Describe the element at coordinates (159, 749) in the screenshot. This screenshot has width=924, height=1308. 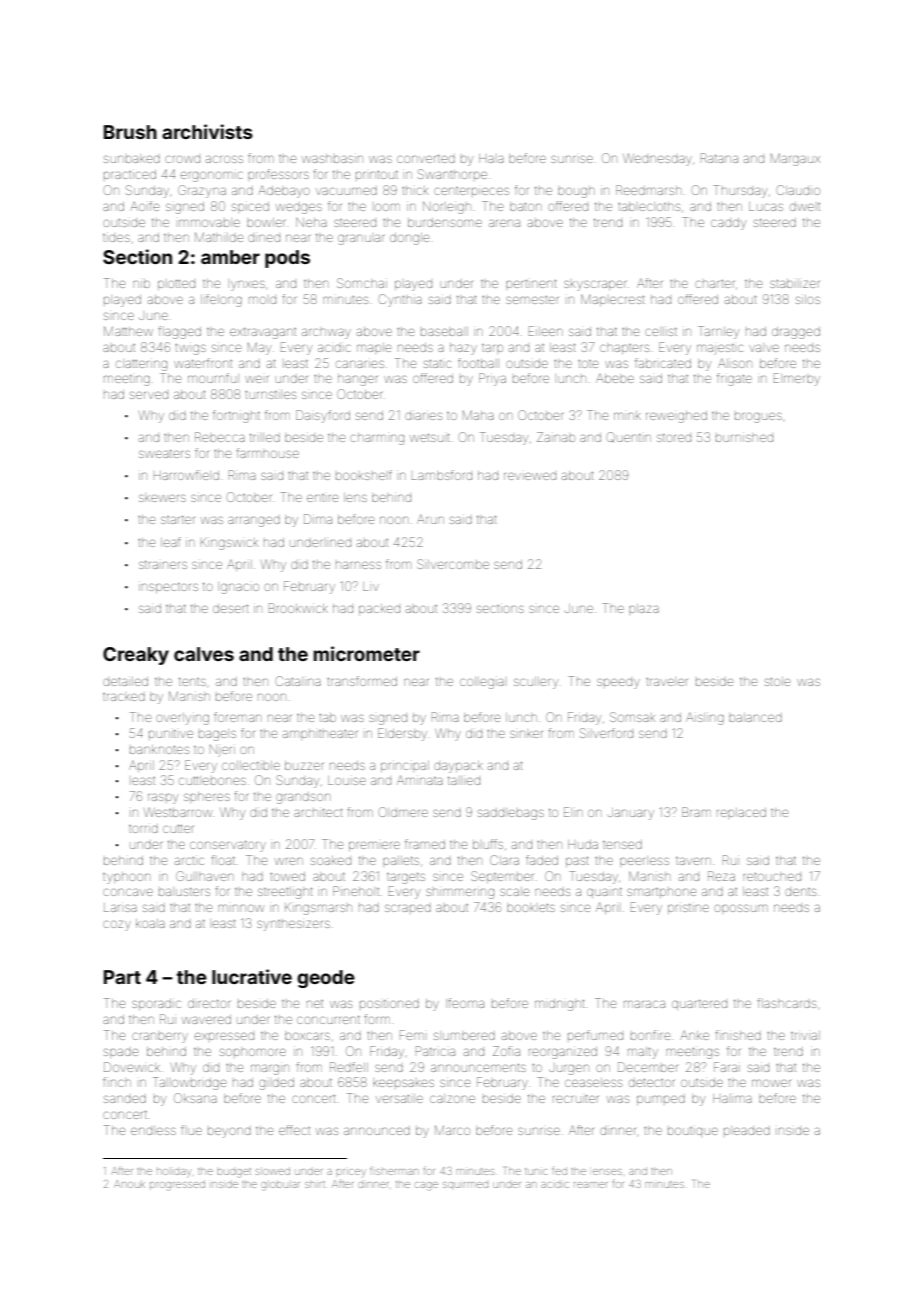
I see `banknotes` at that location.
